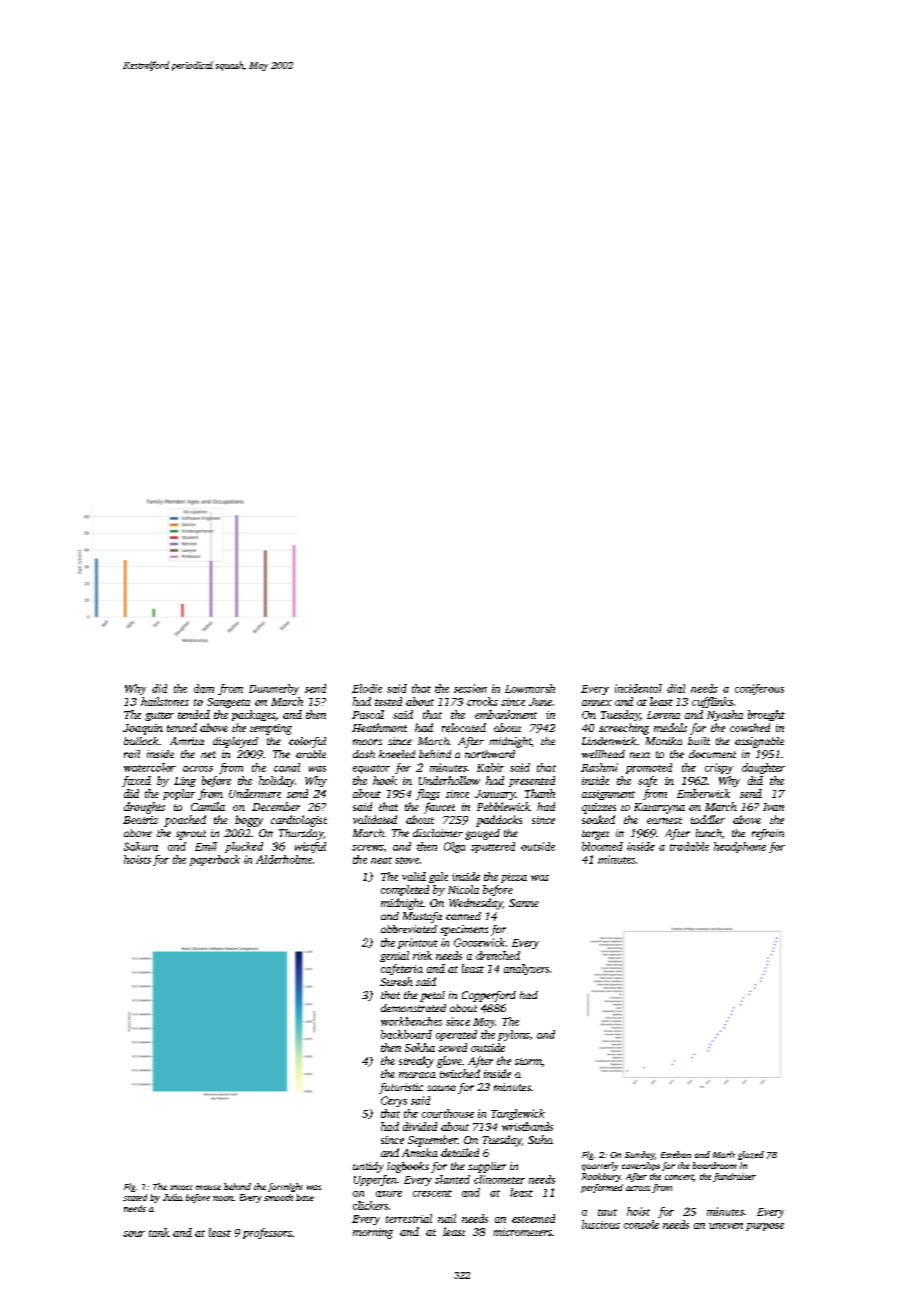 The image size is (908, 1316). Describe the element at coordinates (703, 793) in the screenshot. I see `Emberwick` at that location.
